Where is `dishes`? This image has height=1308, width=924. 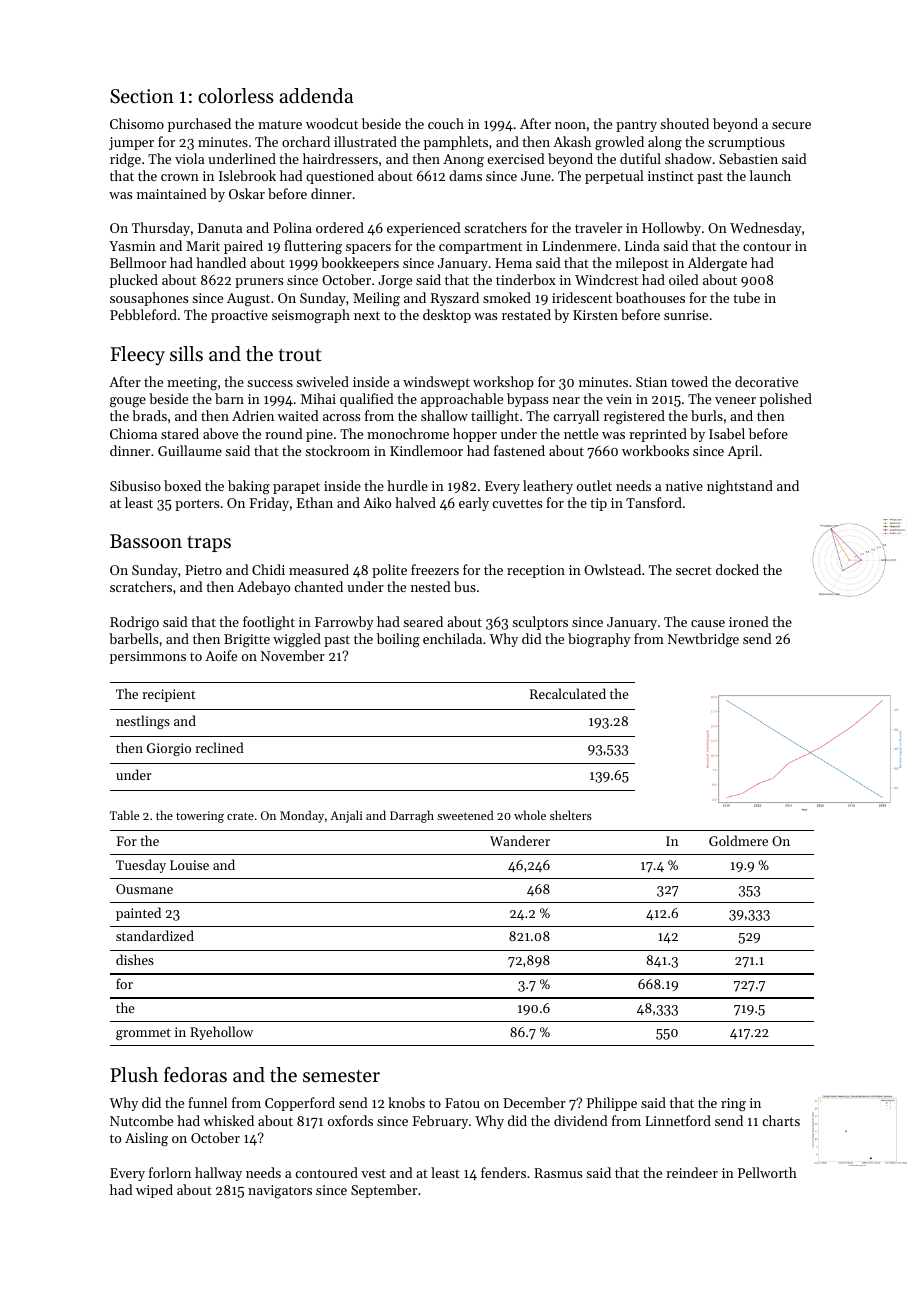 dishes is located at coordinates (135, 959).
